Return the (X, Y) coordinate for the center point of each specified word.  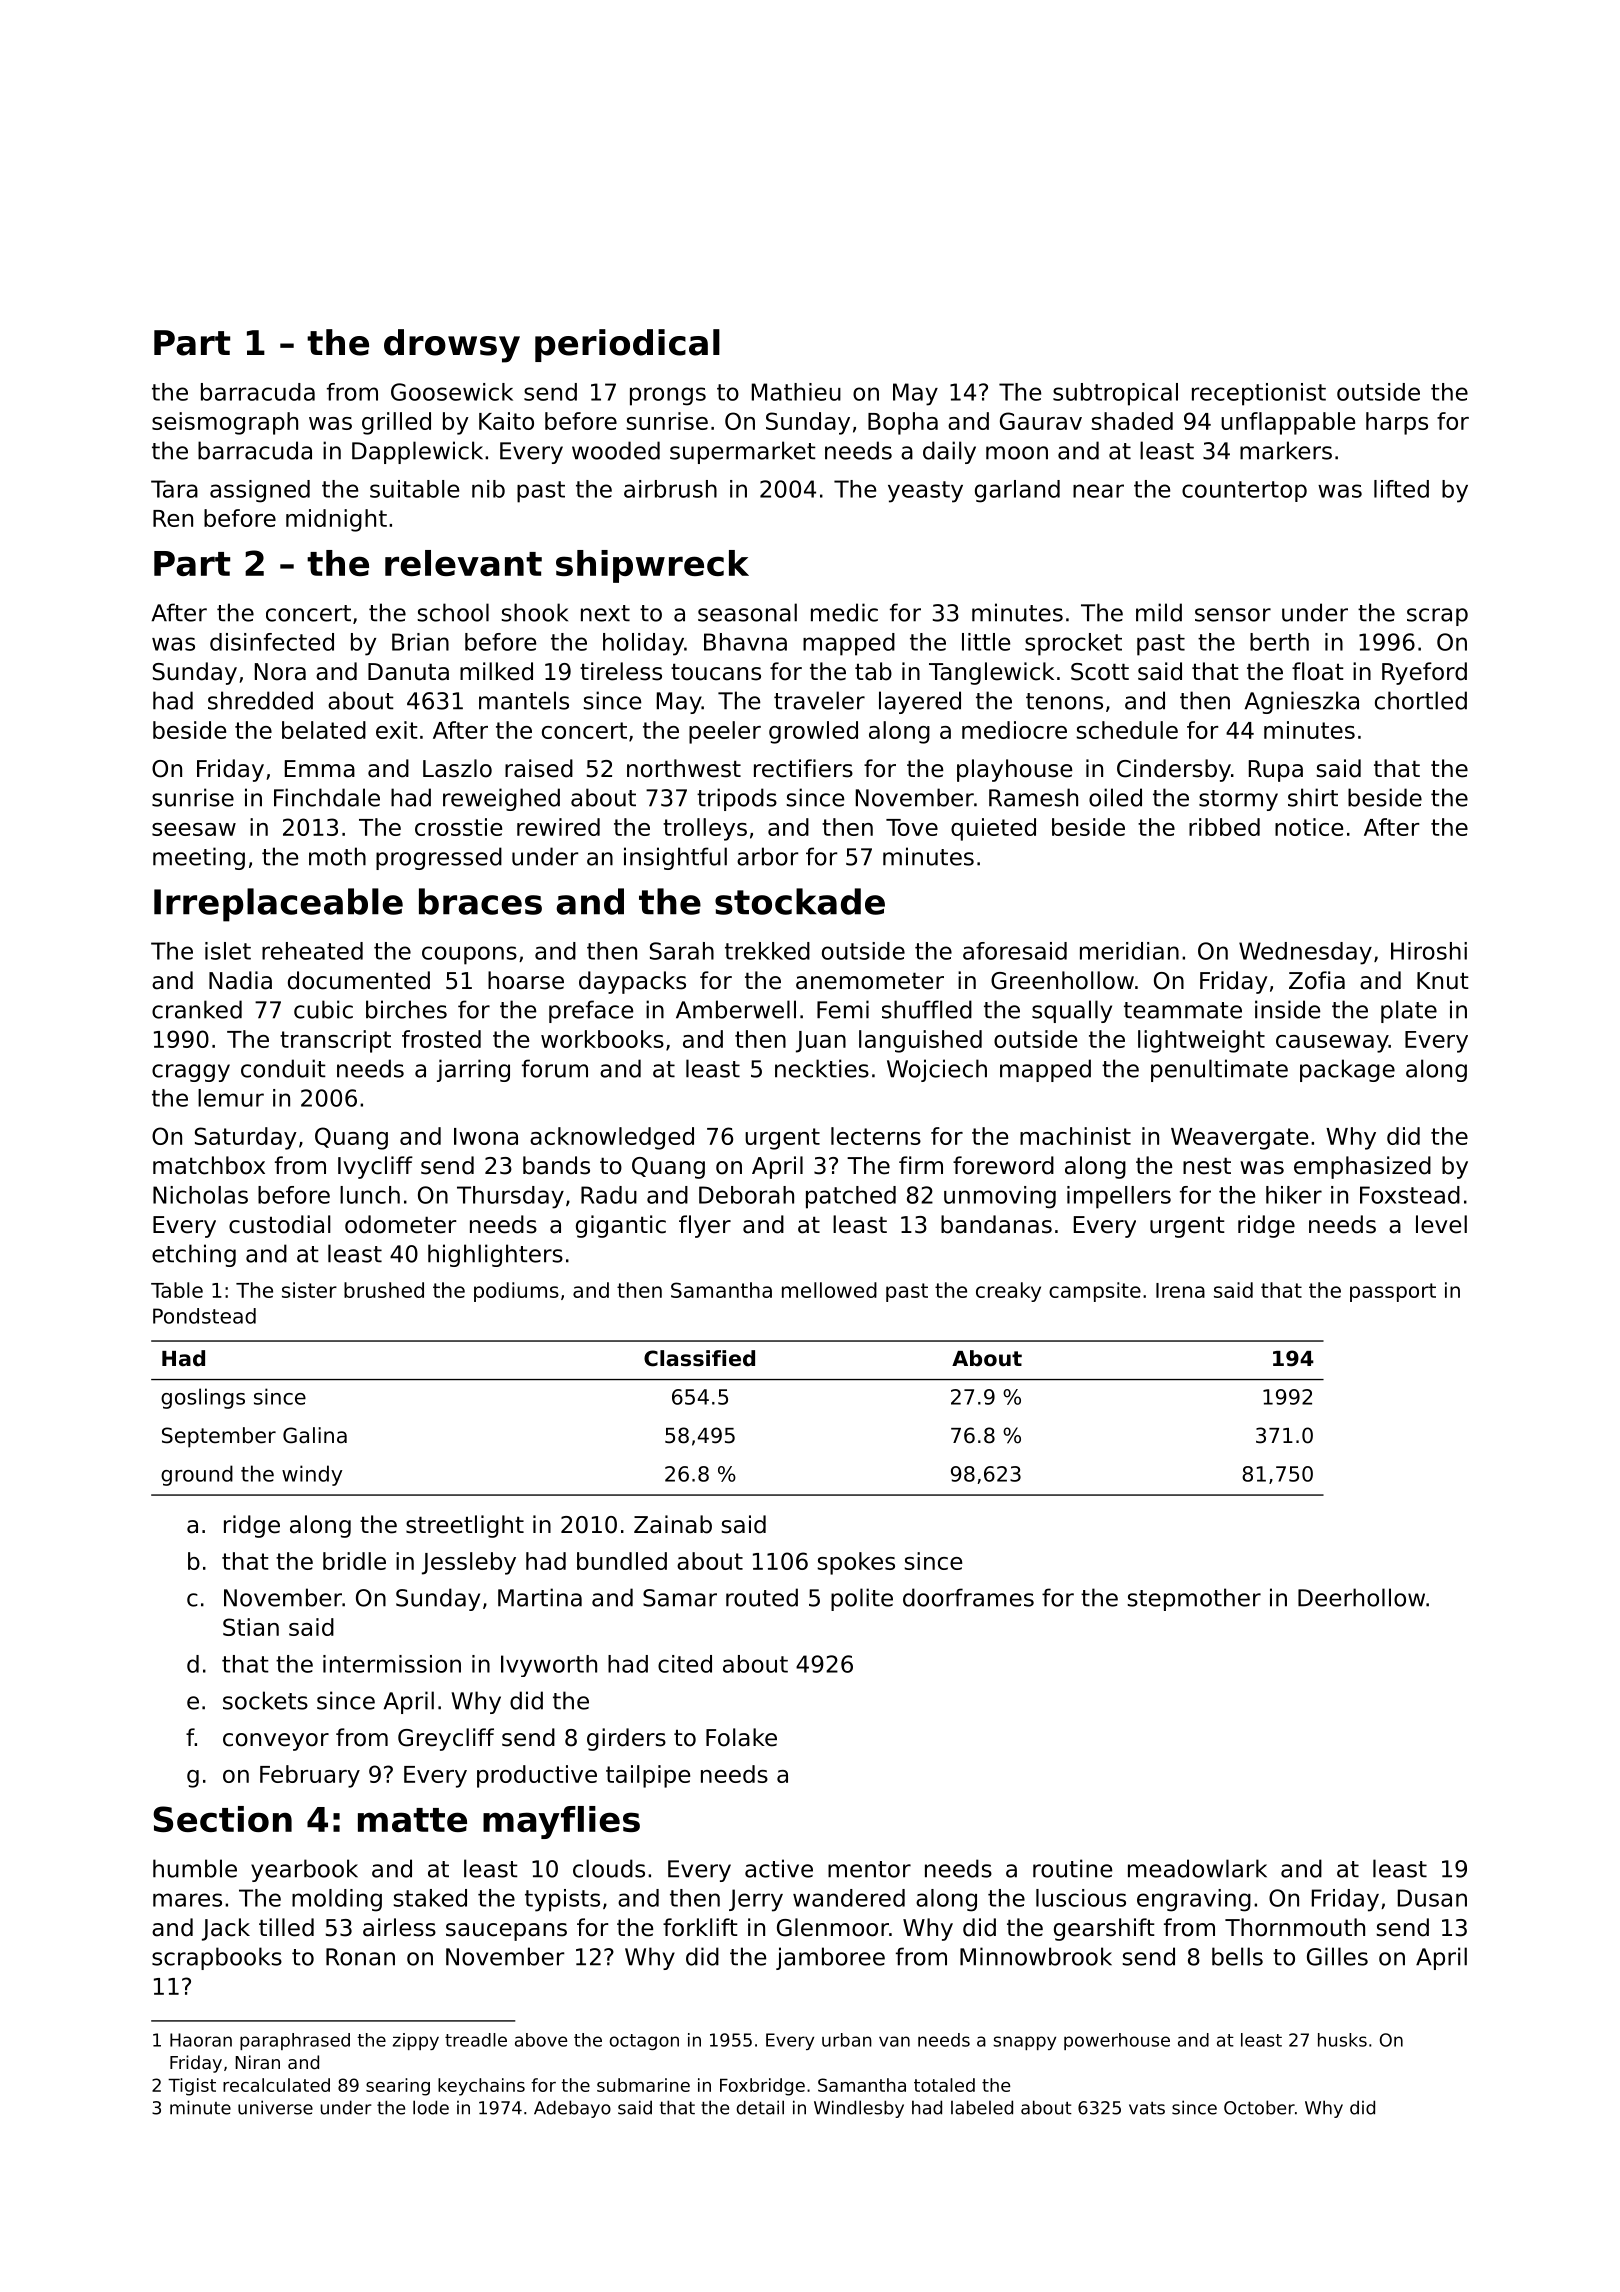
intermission (392, 1664)
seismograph (225, 423)
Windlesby (859, 2109)
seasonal (747, 612)
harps (1397, 423)
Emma (320, 769)
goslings (203, 1398)
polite (862, 1599)
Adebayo (572, 2109)
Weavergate (1239, 1139)
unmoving (1000, 1197)
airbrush (670, 489)
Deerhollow (1361, 1597)
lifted (1401, 489)
